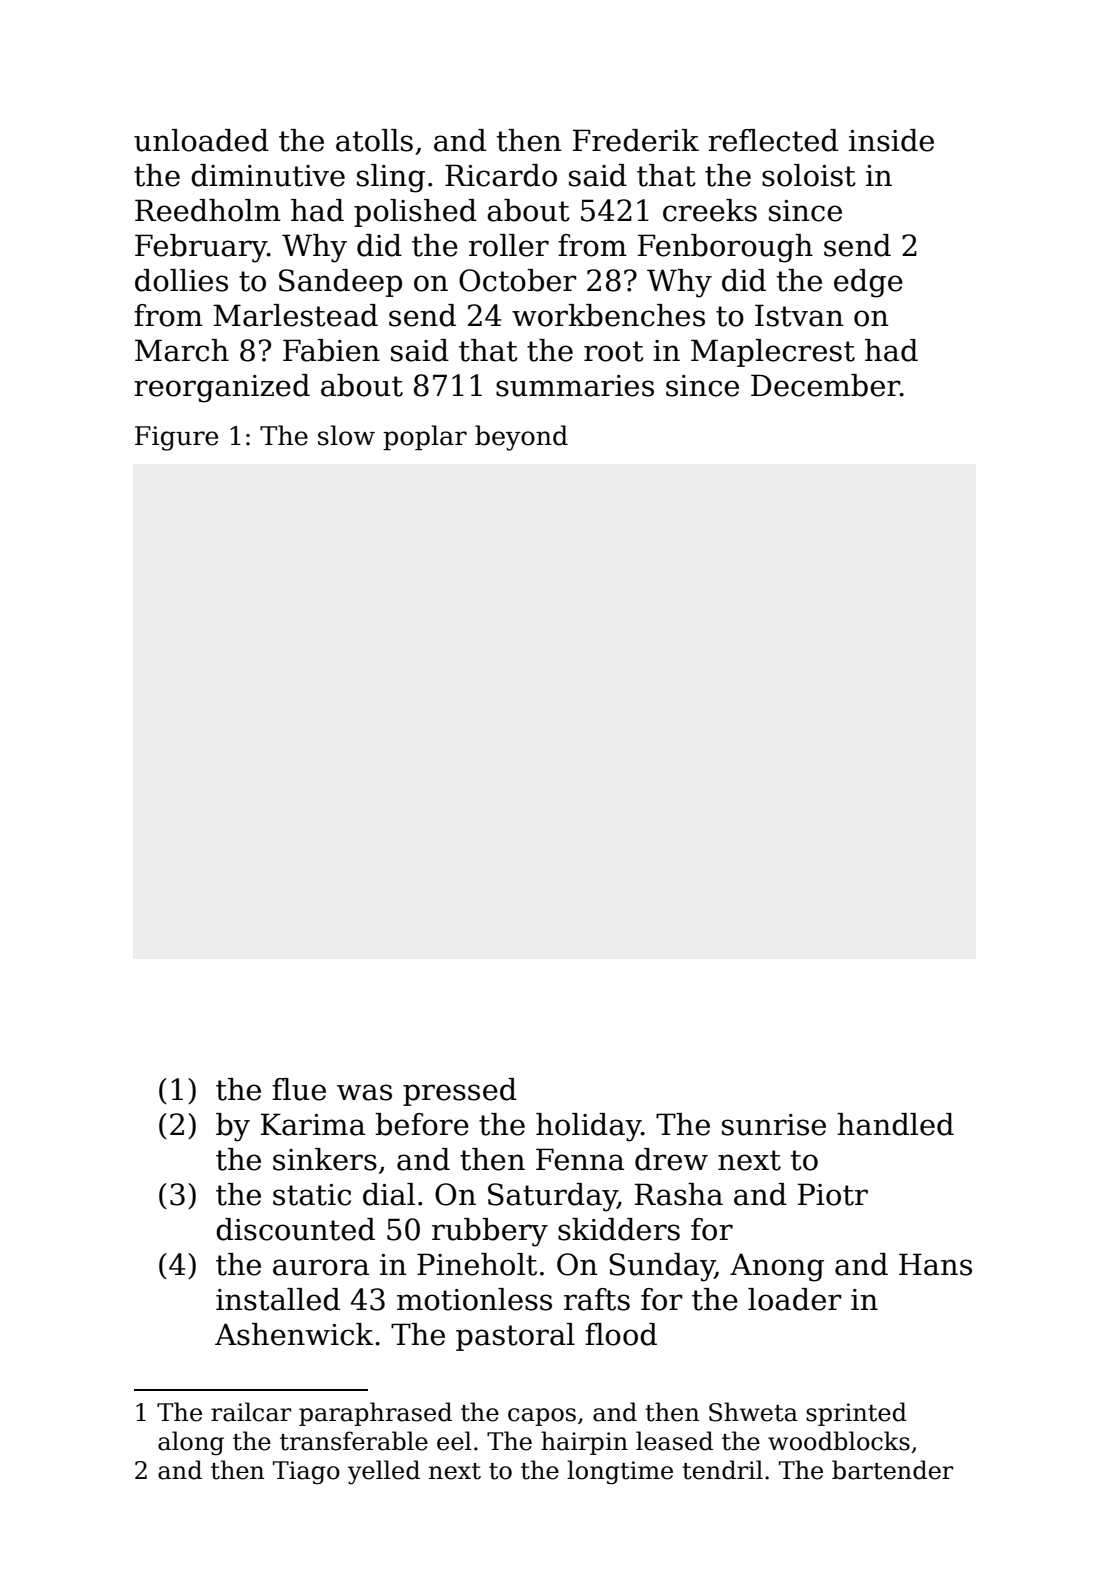 The width and height of the document is (1110, 1576). What do you see at coordinates (891, 140) in the document?
I see `inside` at bounding box center [891, 140].
